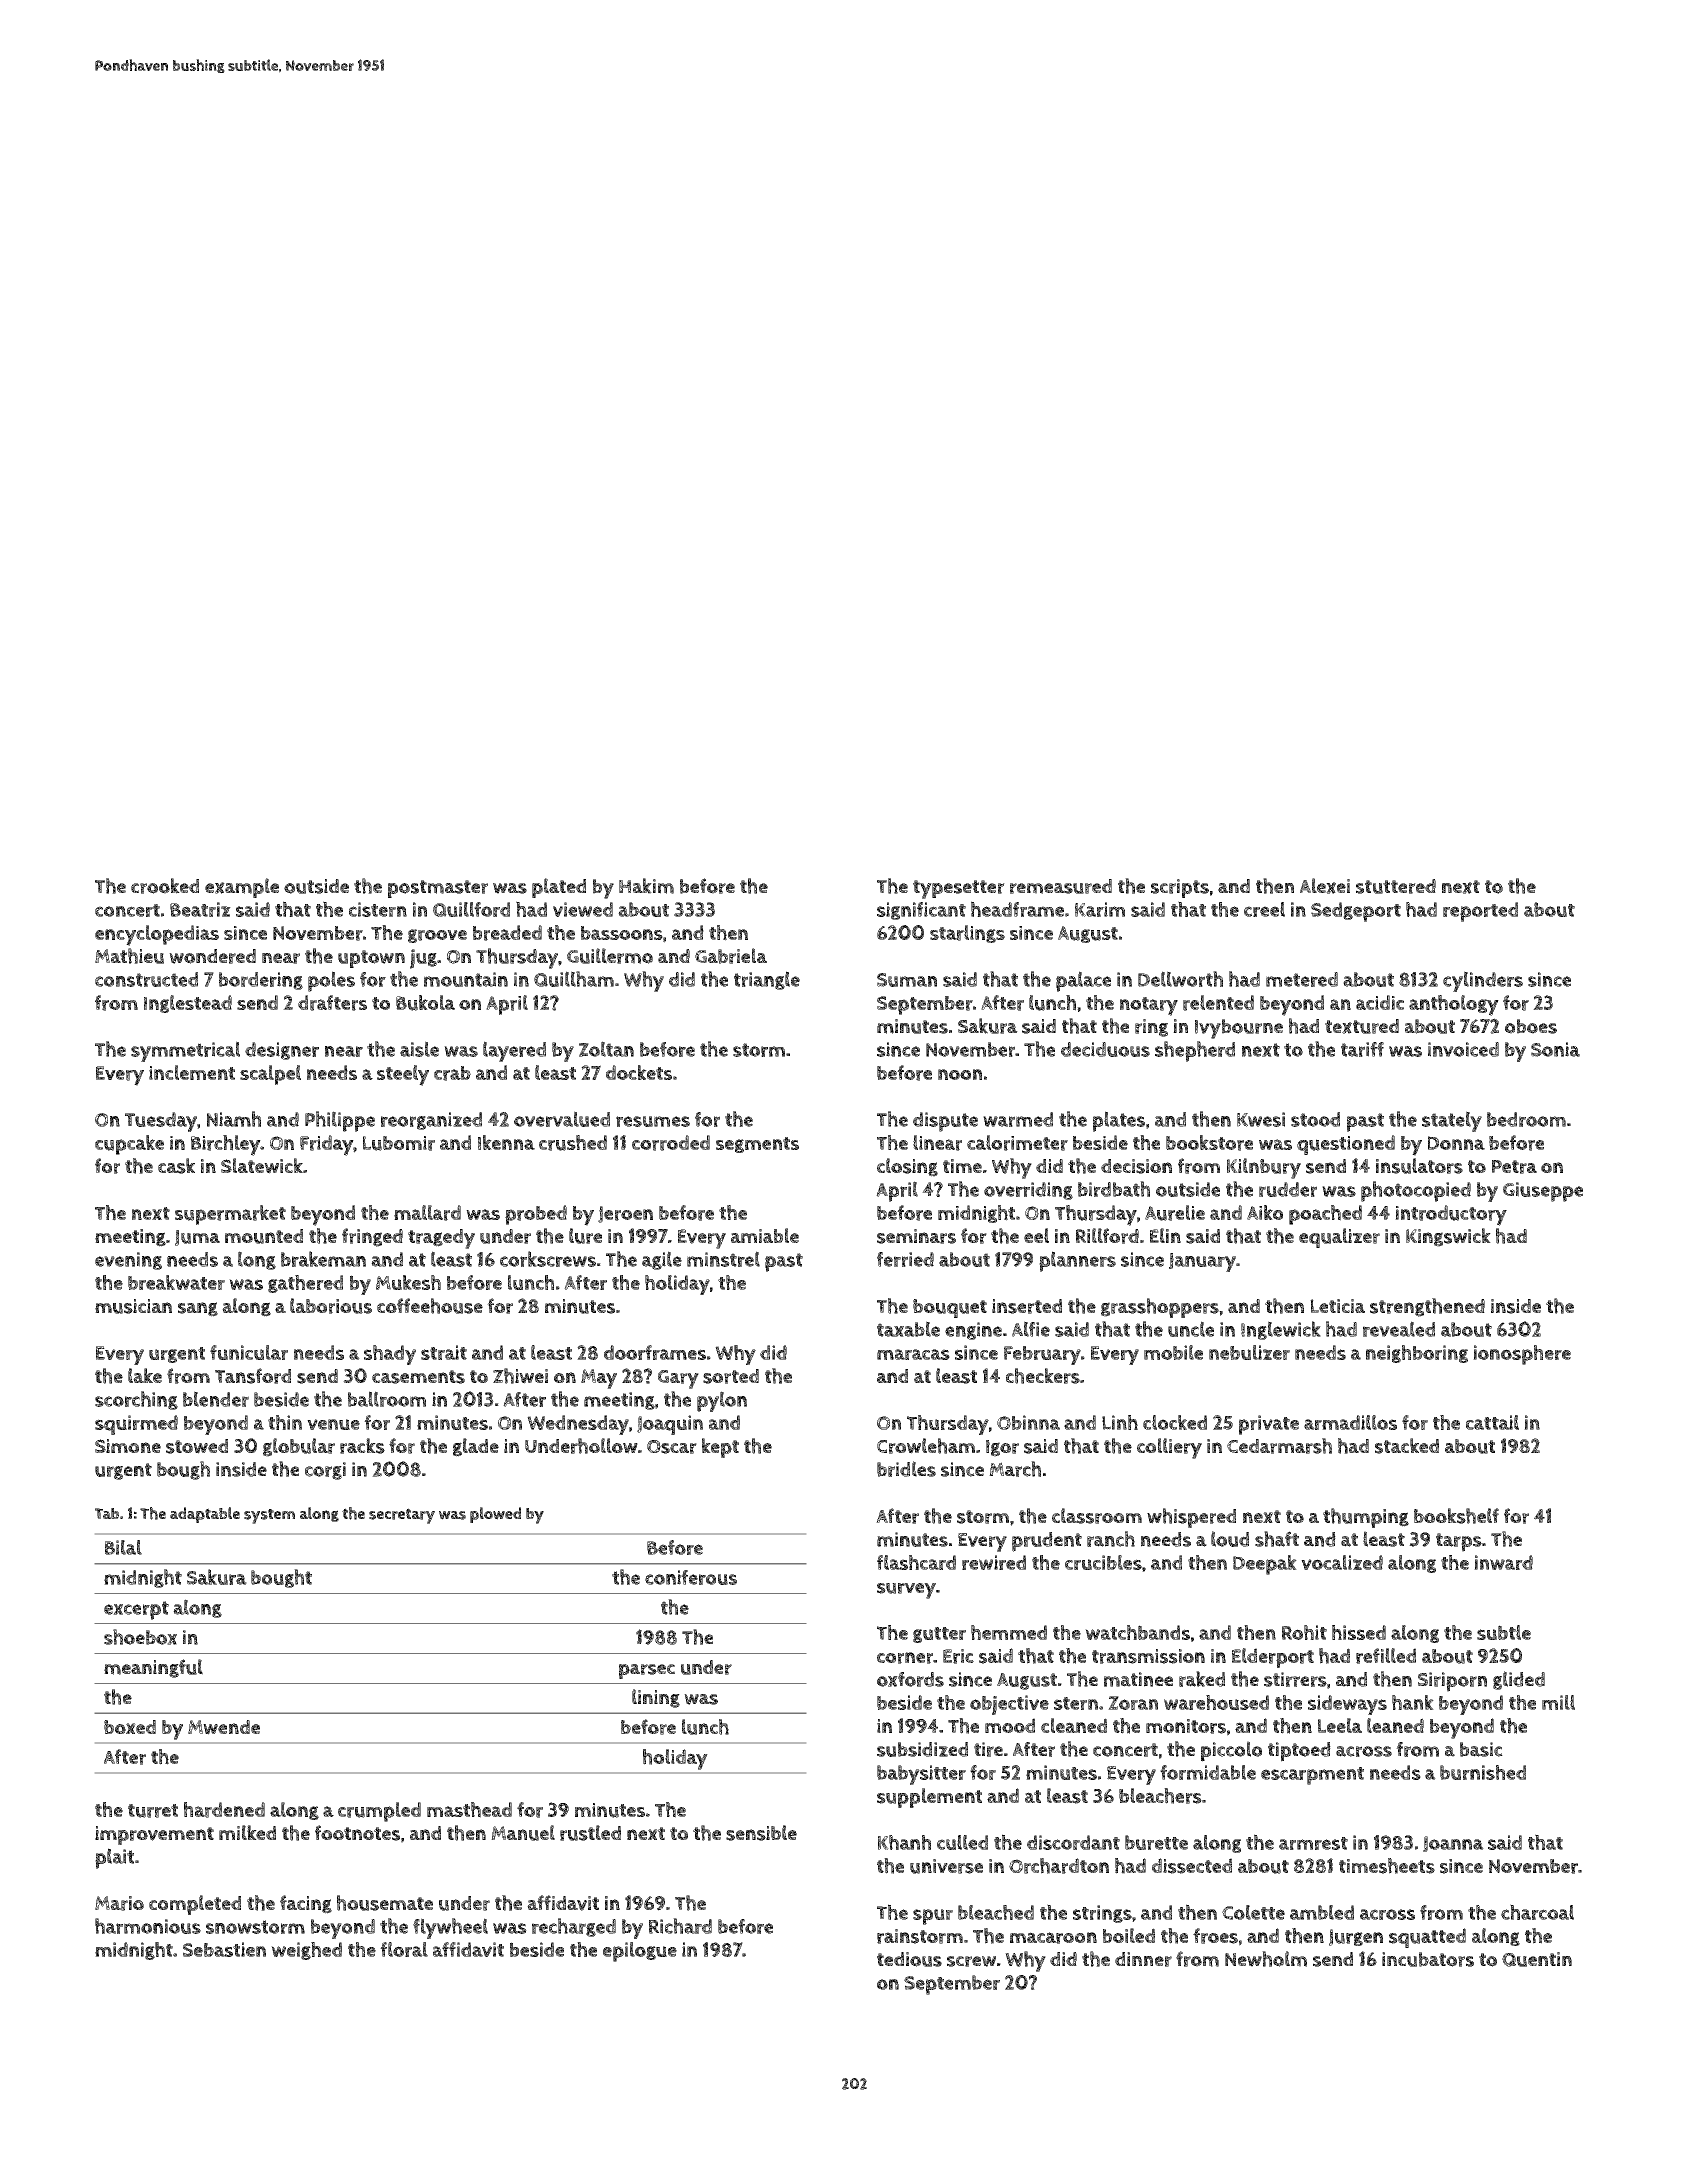 The width and height of the screenshot is (1683, 2178). I want to click on Mwende, so click(224, 1727).
